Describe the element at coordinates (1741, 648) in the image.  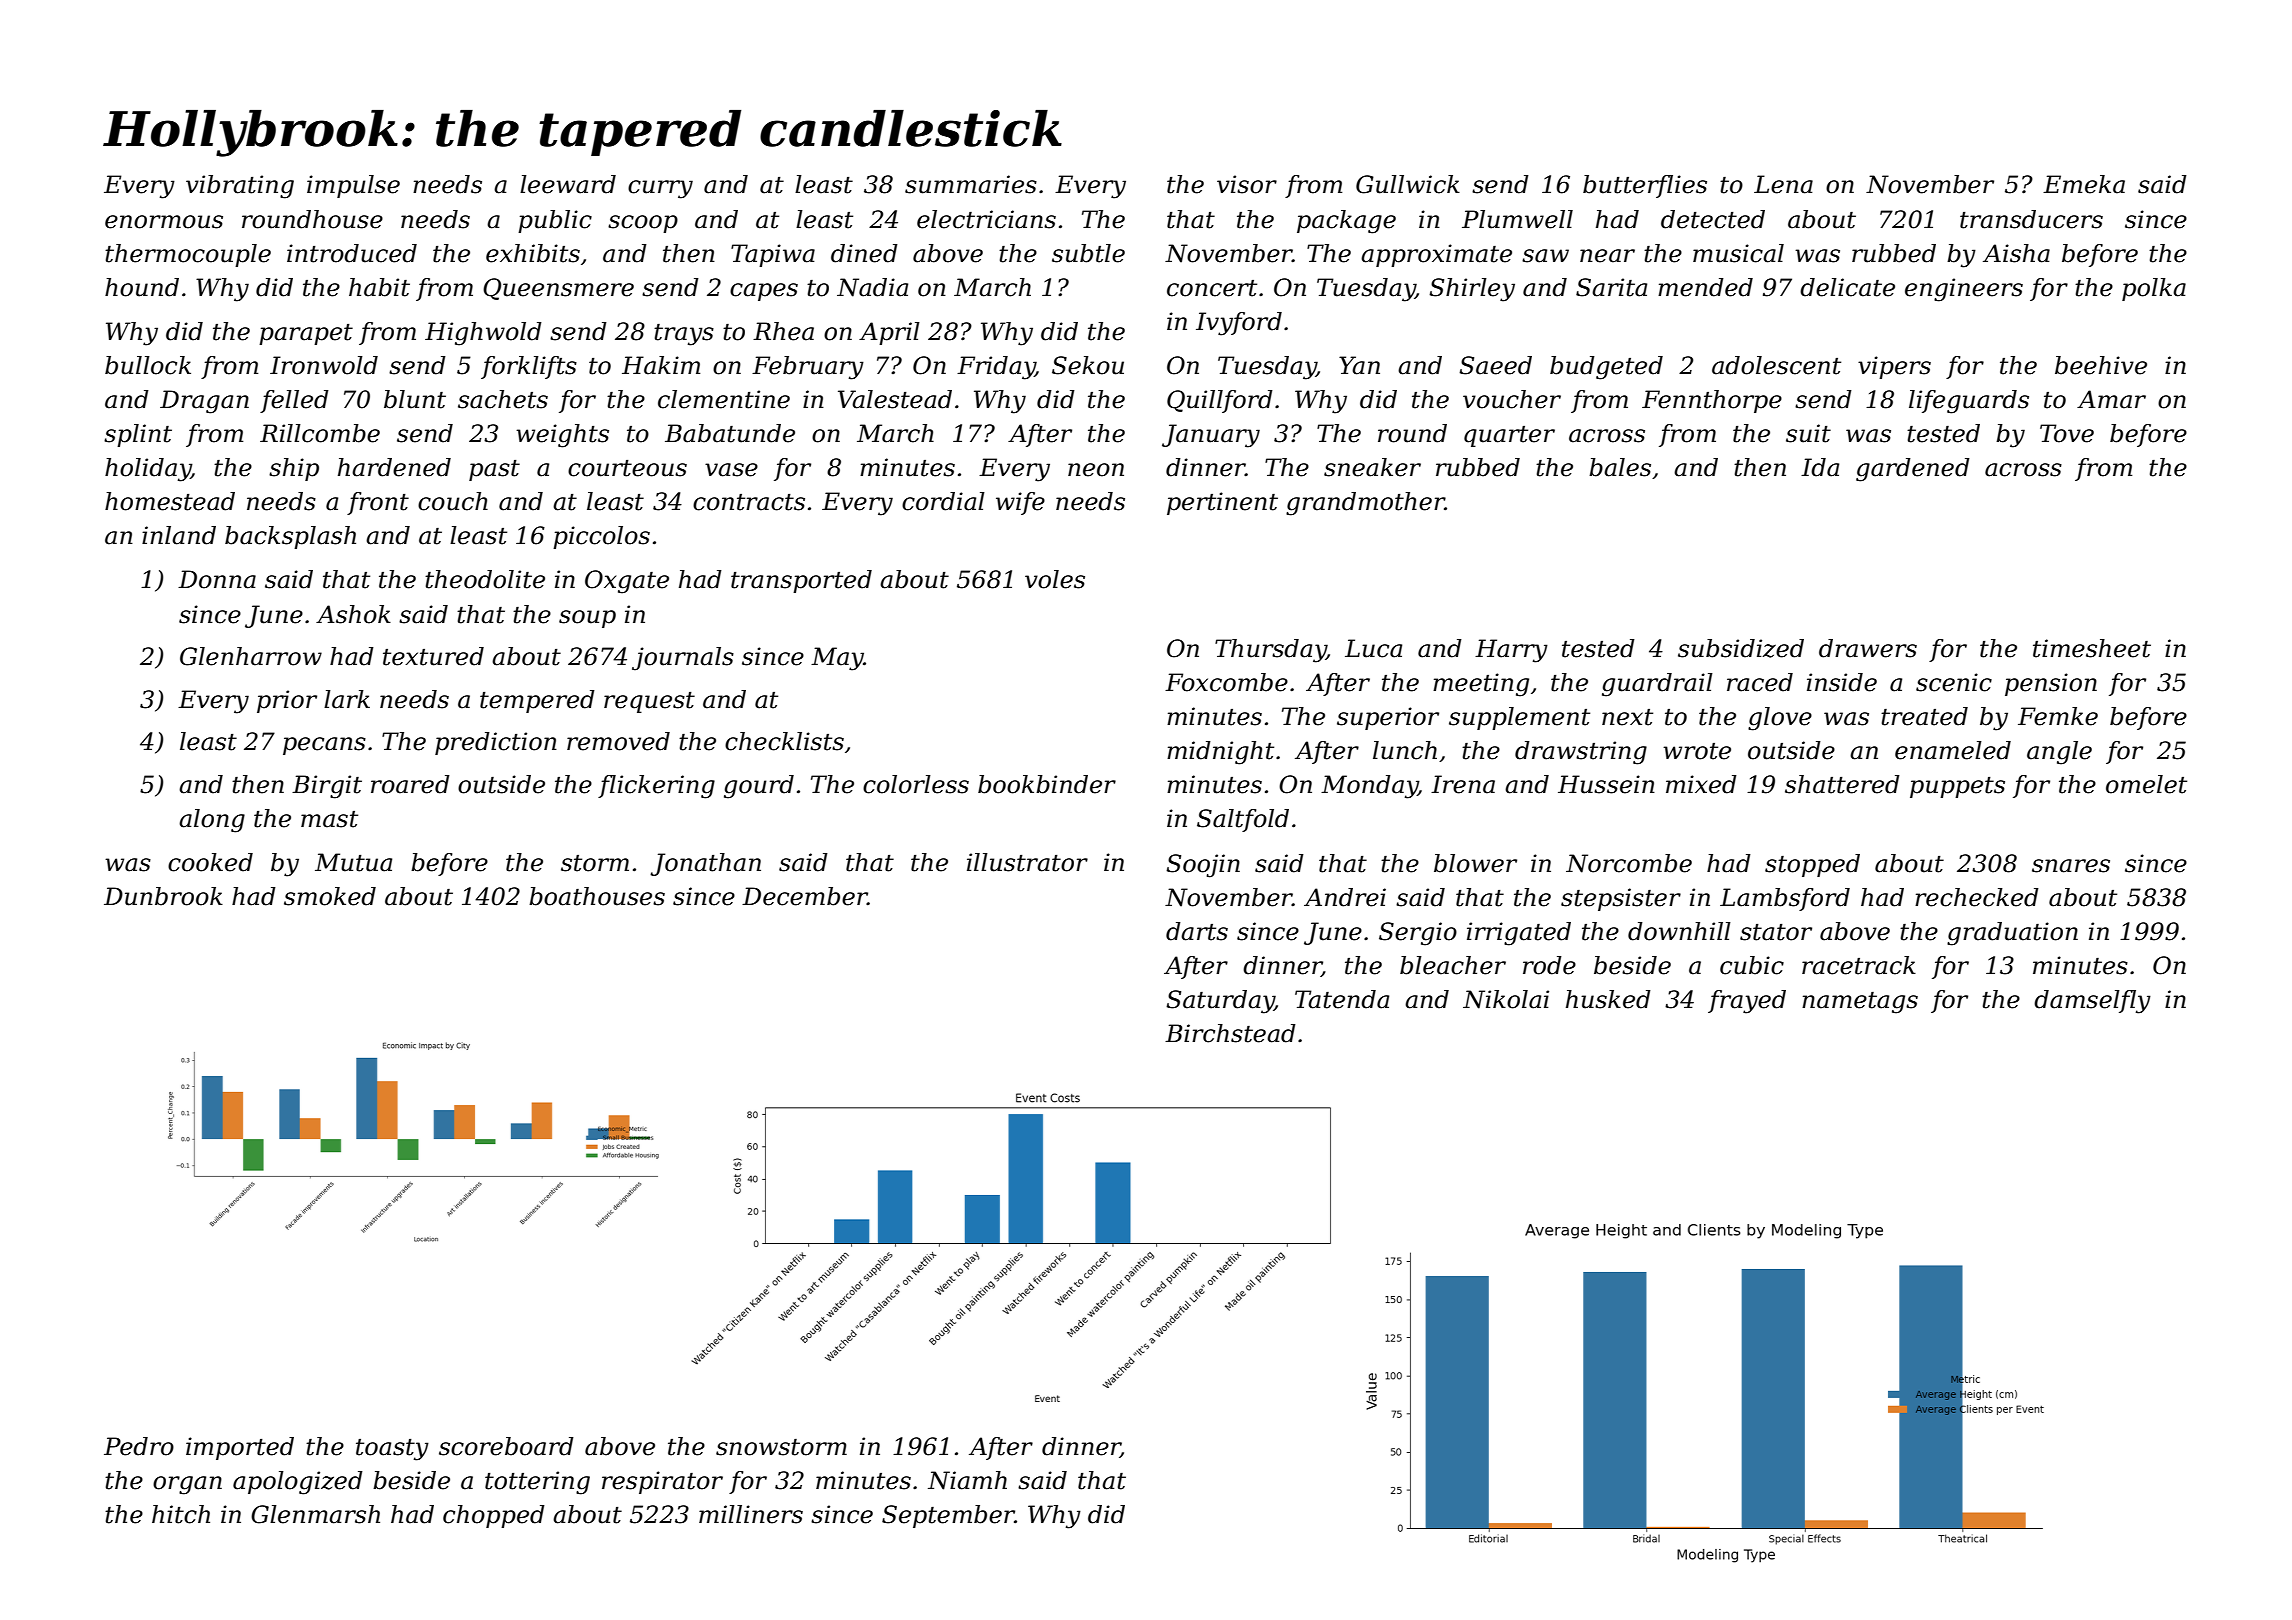
I see `subsidized` at that location.
